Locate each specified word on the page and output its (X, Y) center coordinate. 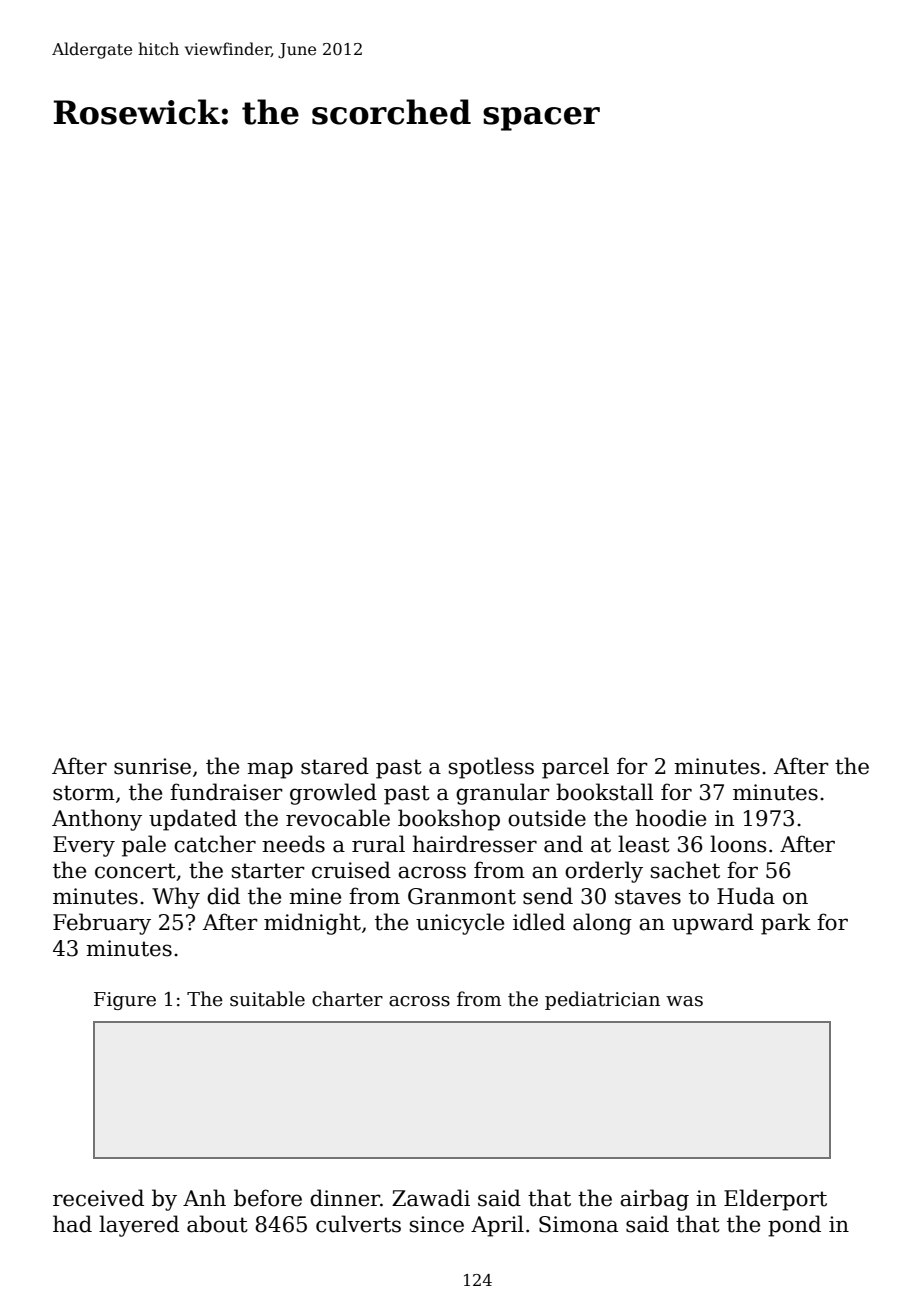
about (217, 1224)
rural (378, 844)
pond (794, 1226)
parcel (575, 768)
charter (347, 999)
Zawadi (431, 1198)
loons (738, 844)
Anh (204, 1197)
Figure (125, 1001)
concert (135, 871)
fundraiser (226, 792)
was (684, 1001)
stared (335, 766)
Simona (578, 1224)
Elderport (775, 1200)
